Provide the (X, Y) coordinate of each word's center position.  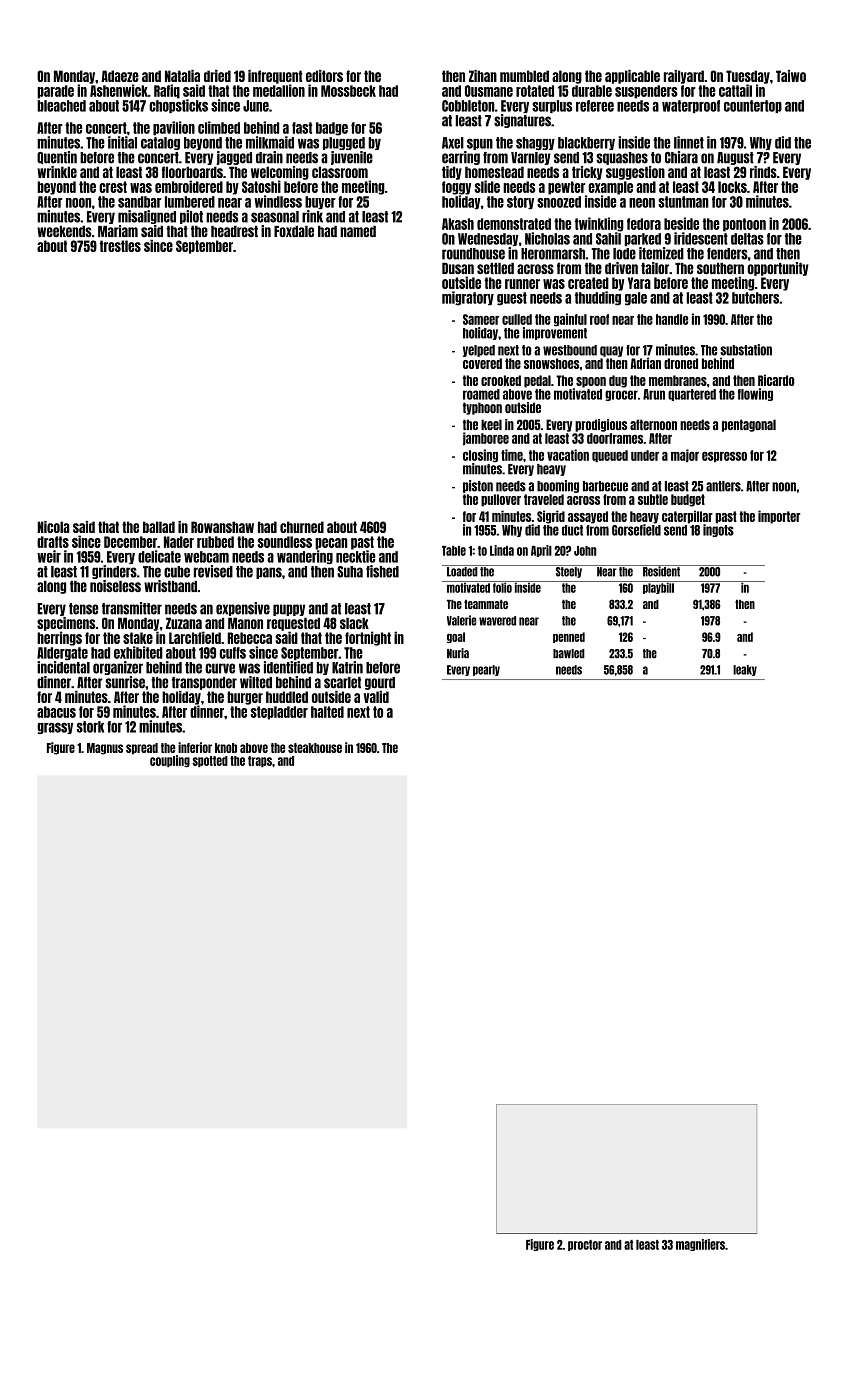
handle (672, 319)
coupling (170, 761)
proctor (585, 1245)
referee (595, 106)
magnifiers (700, 1245)
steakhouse (315, 748)
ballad (159, 527)
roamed (481, 394)
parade (55, 92)
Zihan (483, 76)
